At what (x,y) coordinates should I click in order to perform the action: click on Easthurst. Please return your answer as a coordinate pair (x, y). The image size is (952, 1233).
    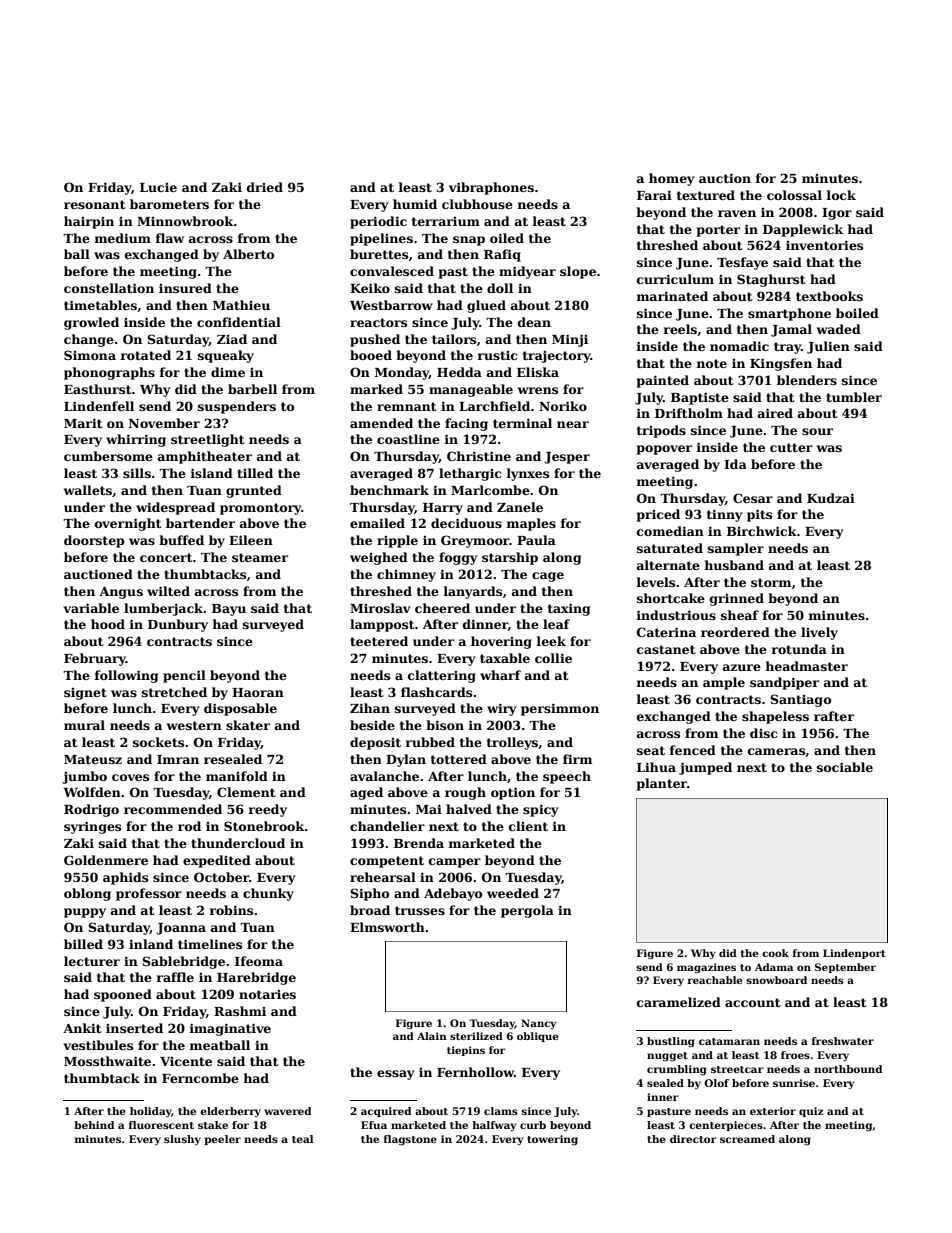
    Looking at the image, I should click on (98, 389).
